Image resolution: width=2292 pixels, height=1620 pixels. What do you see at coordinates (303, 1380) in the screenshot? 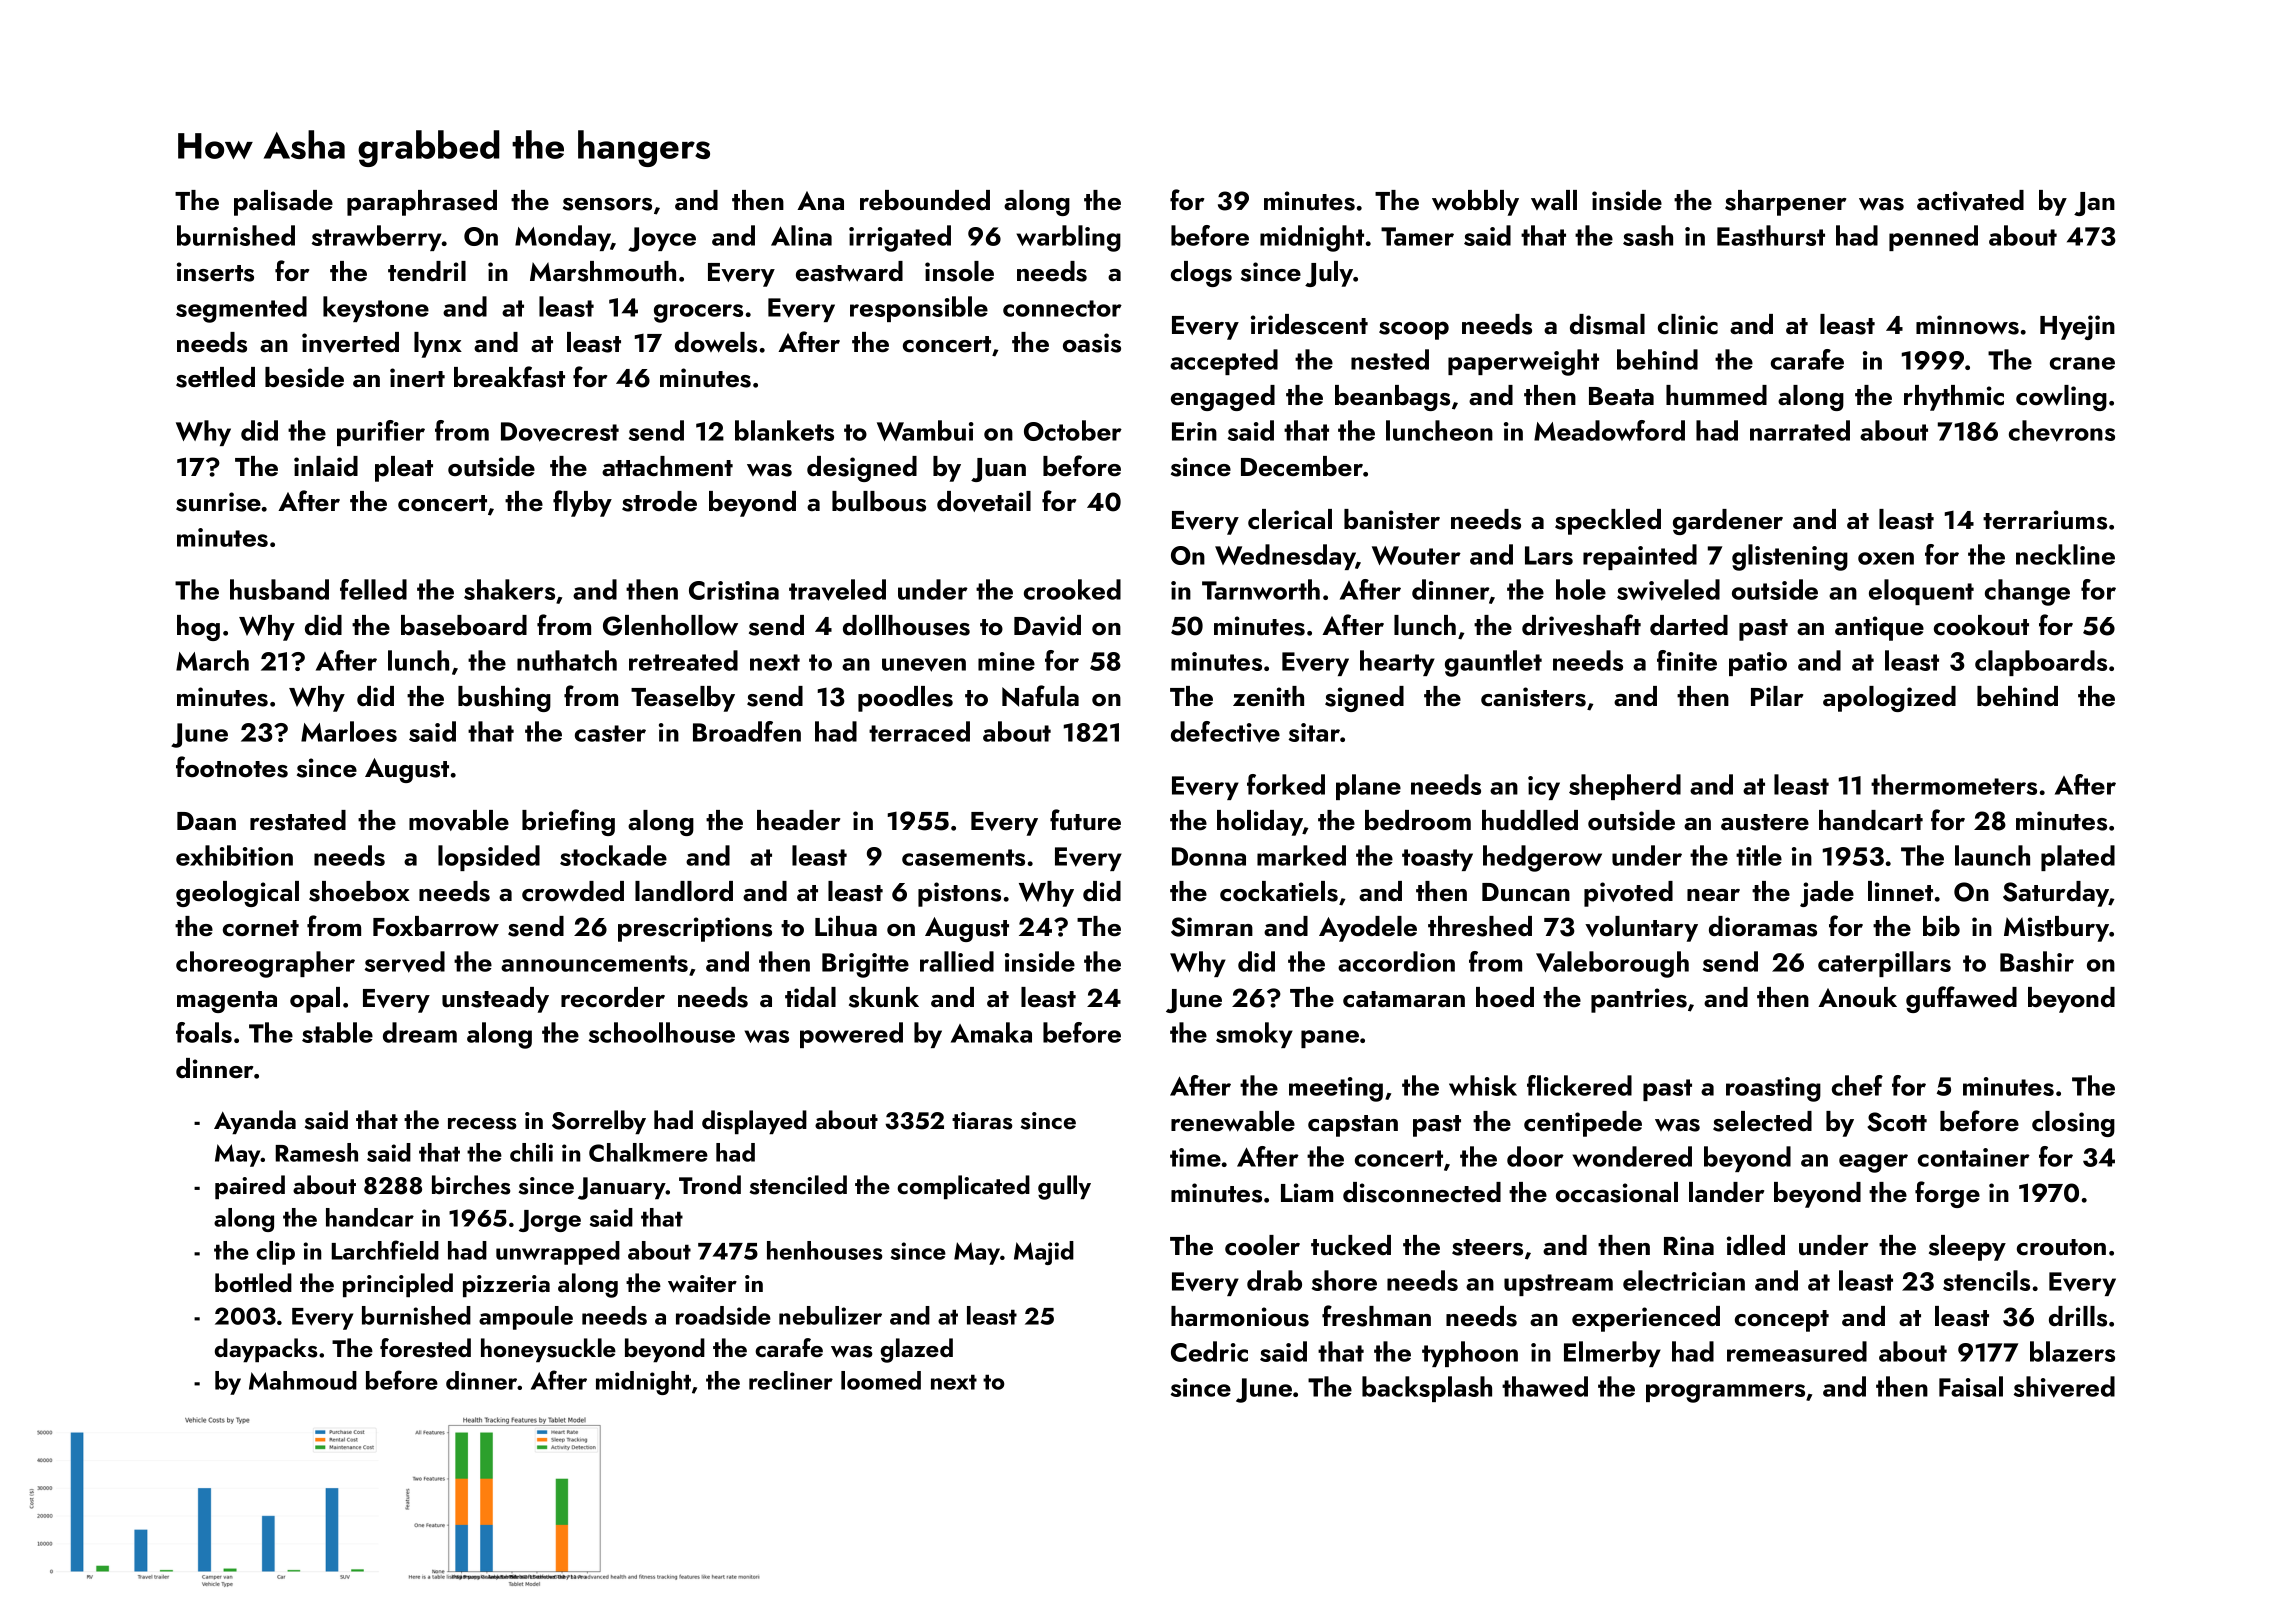
I see `Mahmoud` at bounding box center [303, 1380].
